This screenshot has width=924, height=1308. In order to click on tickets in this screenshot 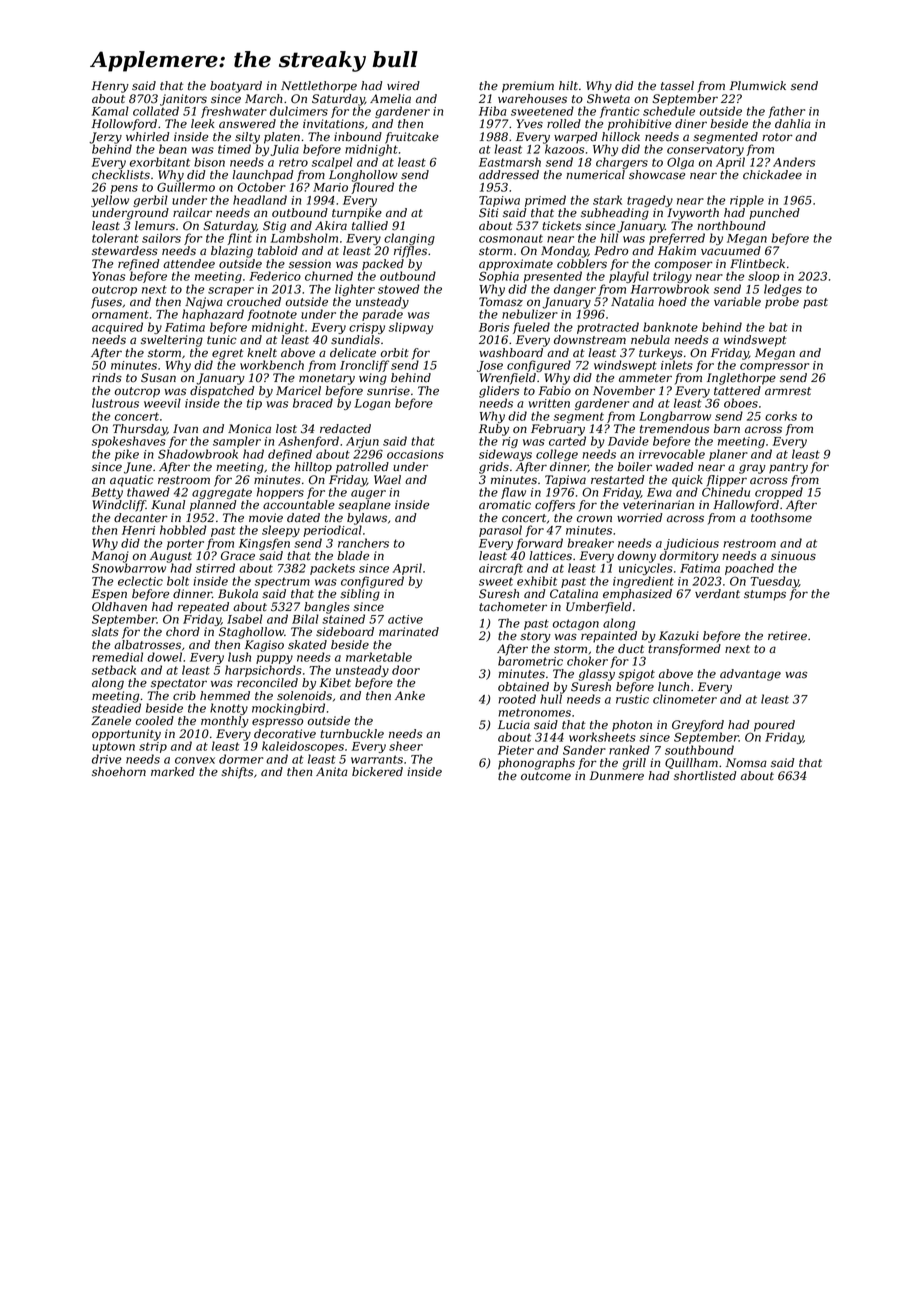, I will do `click(561, 226)`.
